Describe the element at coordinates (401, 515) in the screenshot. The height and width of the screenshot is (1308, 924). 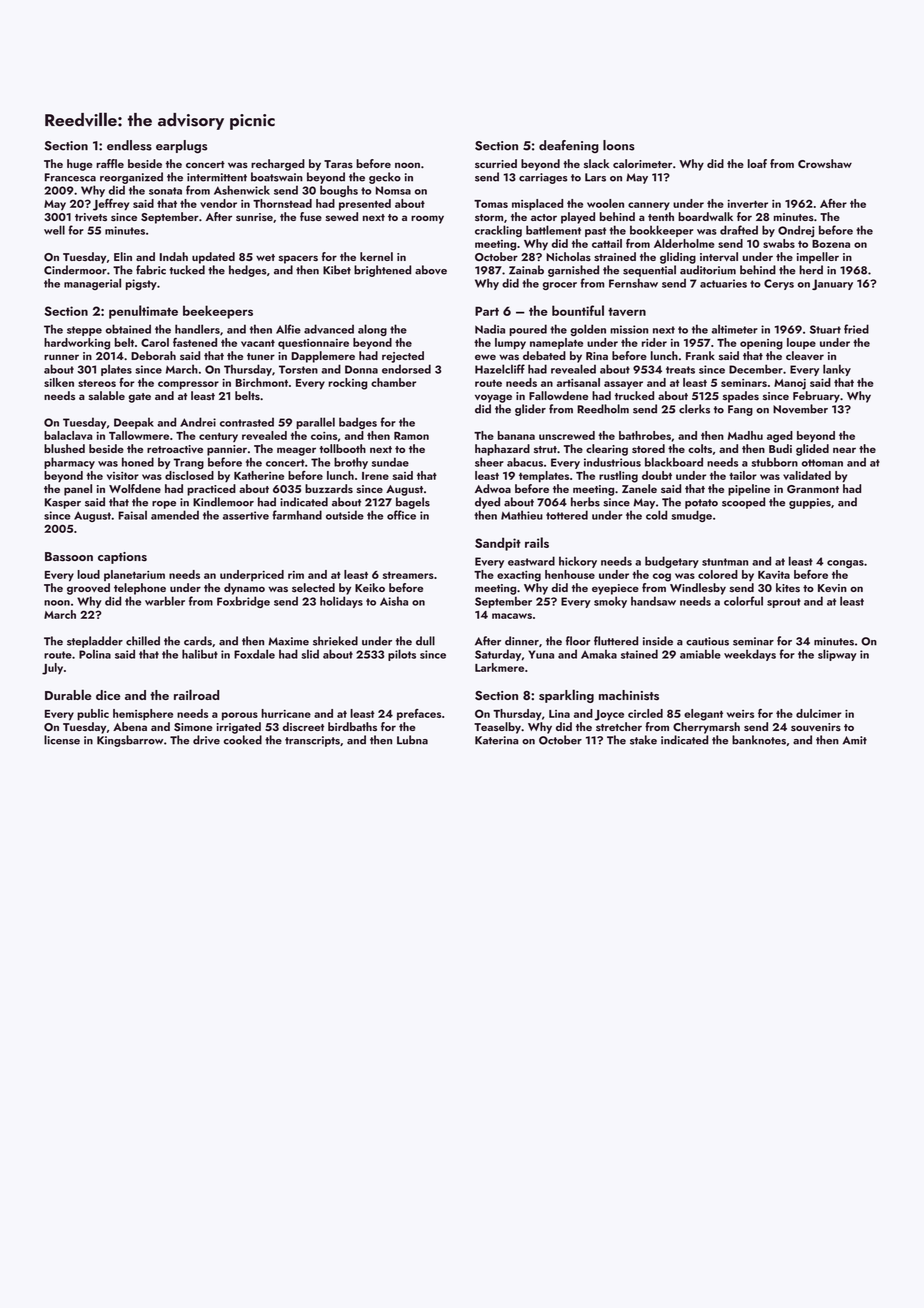
I see `office` at that location.
